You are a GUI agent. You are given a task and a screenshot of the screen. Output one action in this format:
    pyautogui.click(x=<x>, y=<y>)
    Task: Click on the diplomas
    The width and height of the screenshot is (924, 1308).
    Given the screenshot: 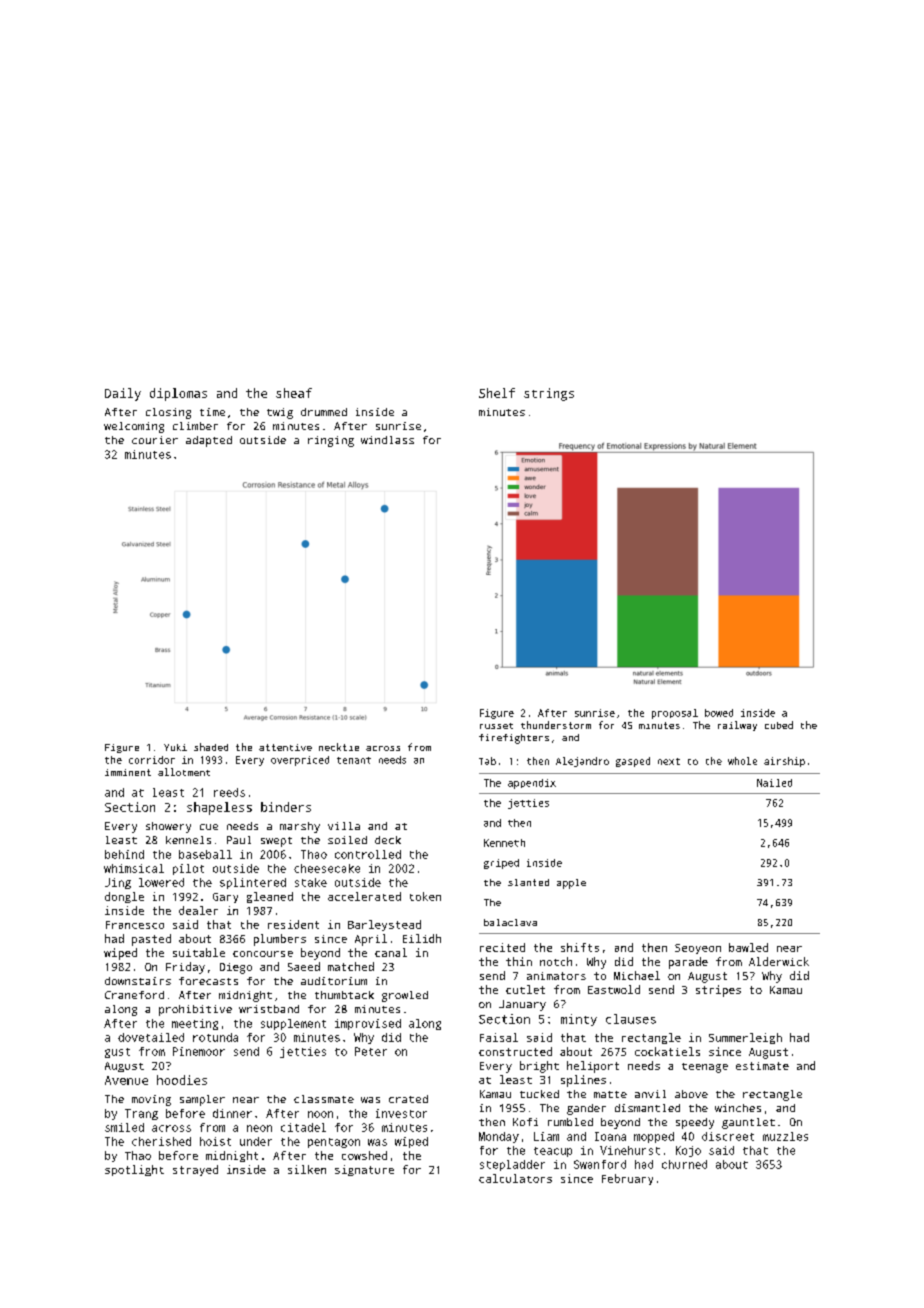 What is the action you would take?
    pyautogui.click(x=178, y=394)
